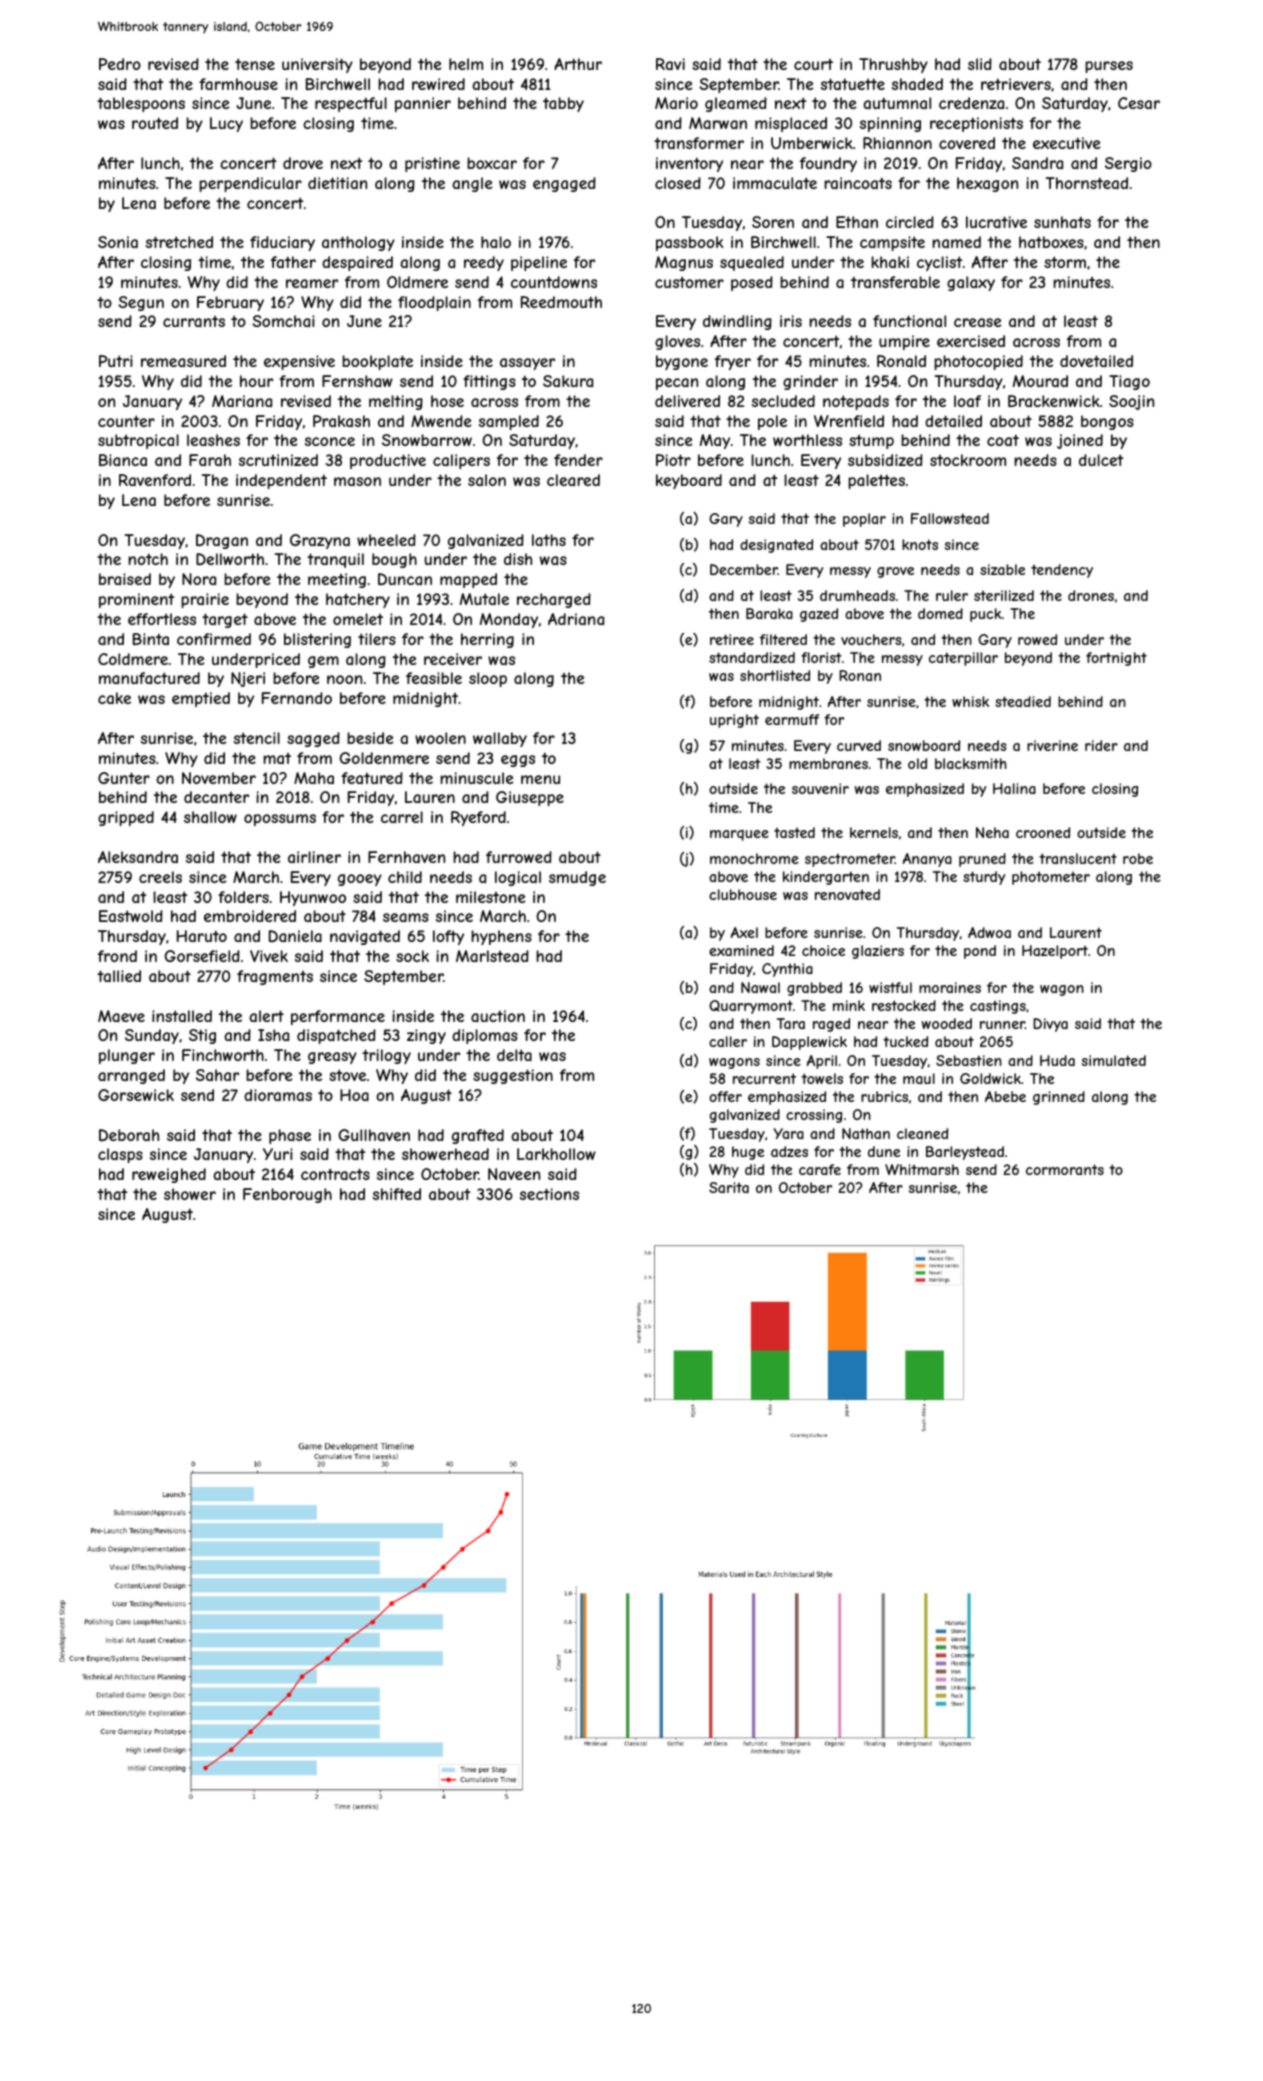  I want to click on robe, so click(1138, 858).
